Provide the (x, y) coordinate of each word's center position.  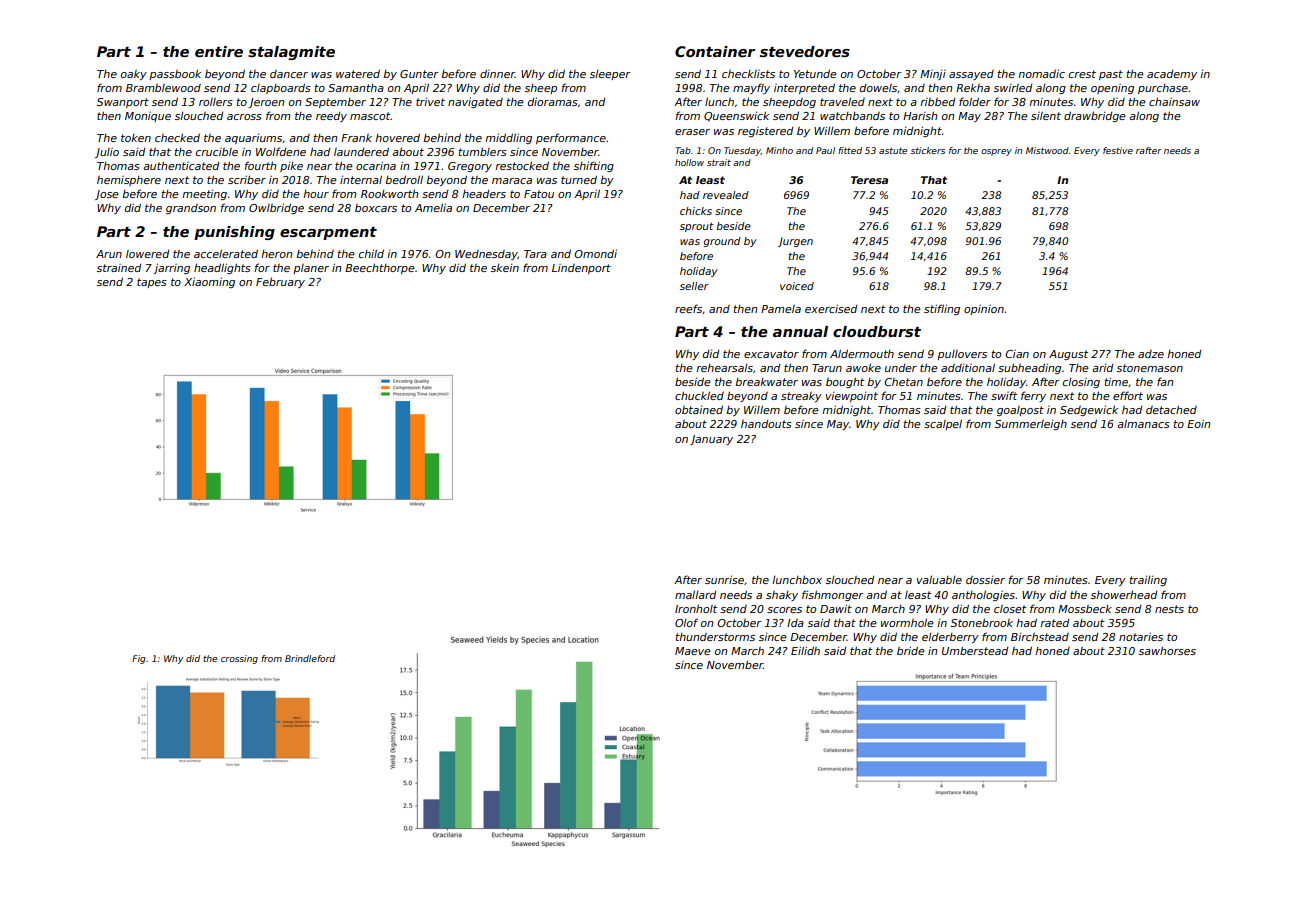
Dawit (836, 608)
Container (715, 51)
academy (1172, 75)
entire (219, 51)
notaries (1141, 636)
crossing (239, 659)
